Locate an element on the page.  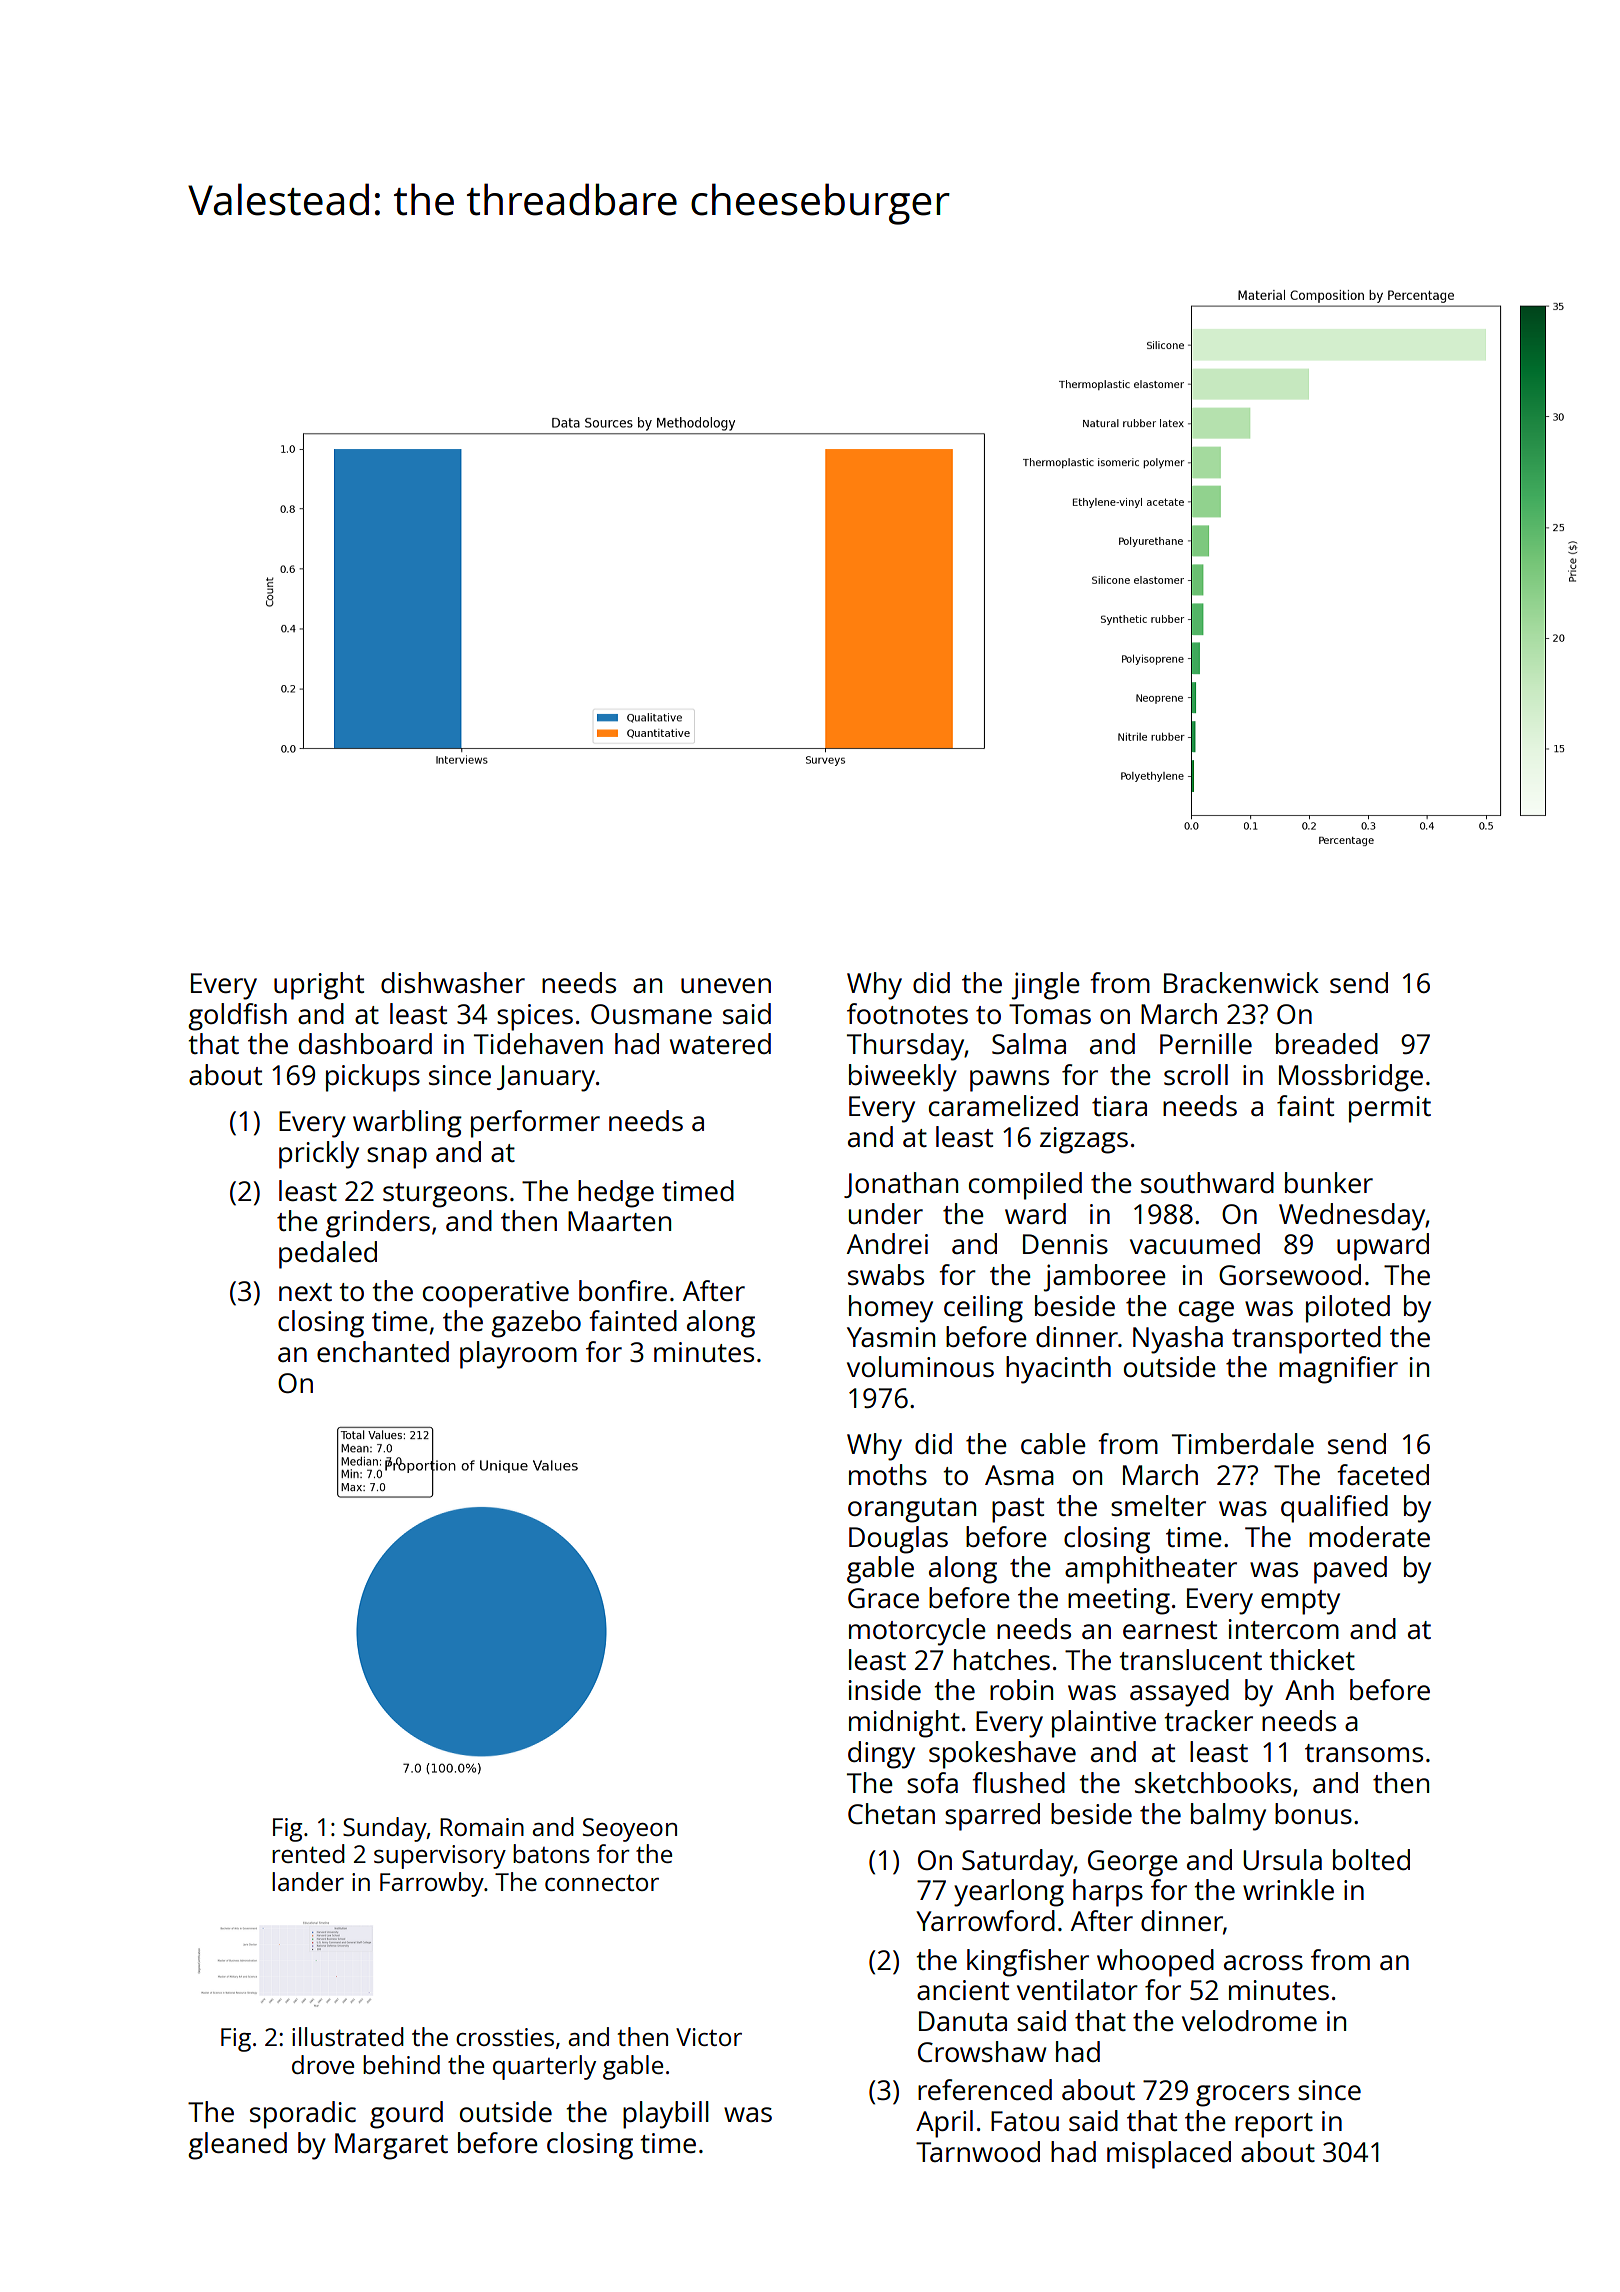
Brackenwick is located at coordinates (1241, 982).
